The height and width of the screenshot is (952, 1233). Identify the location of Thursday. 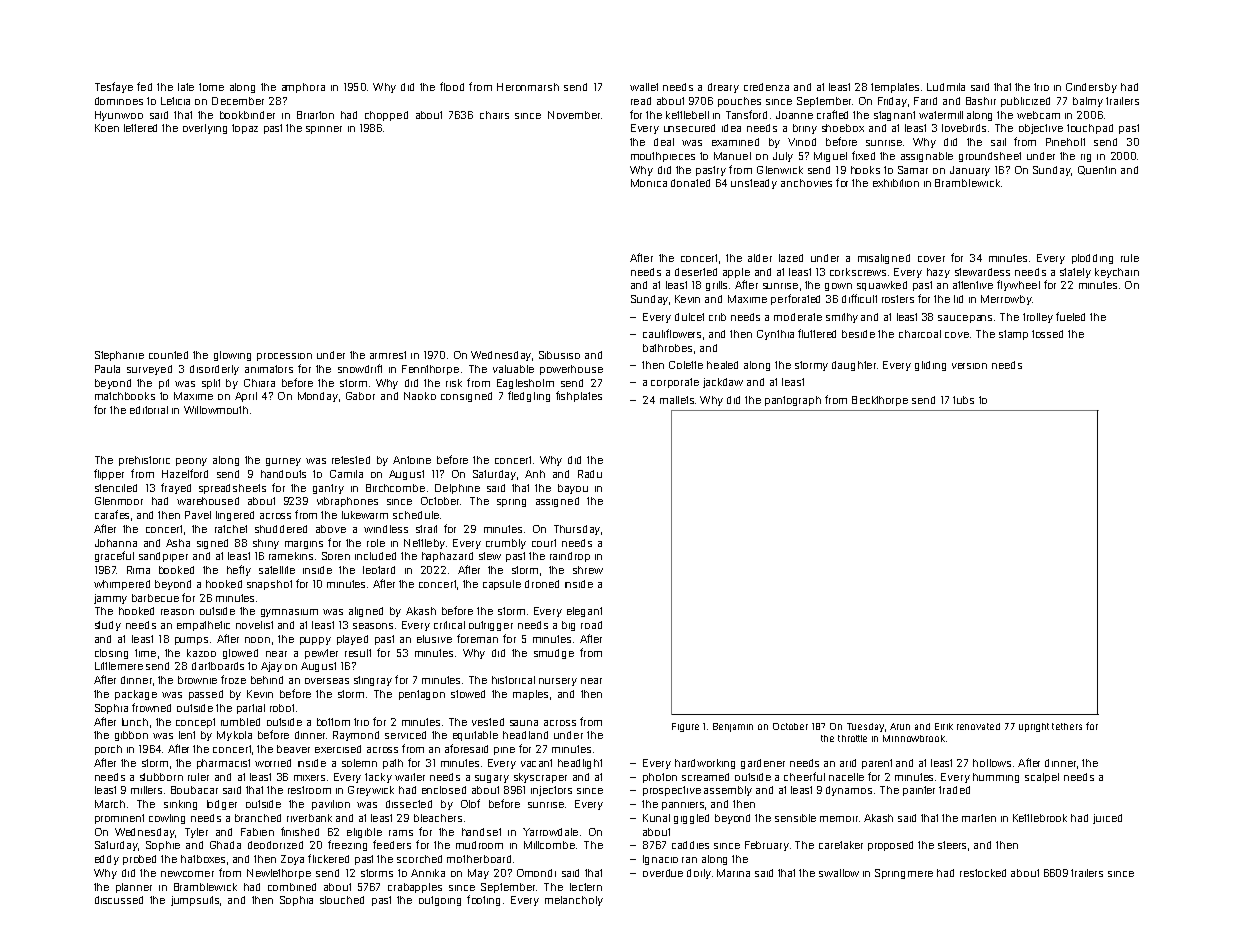
(577, 530).
